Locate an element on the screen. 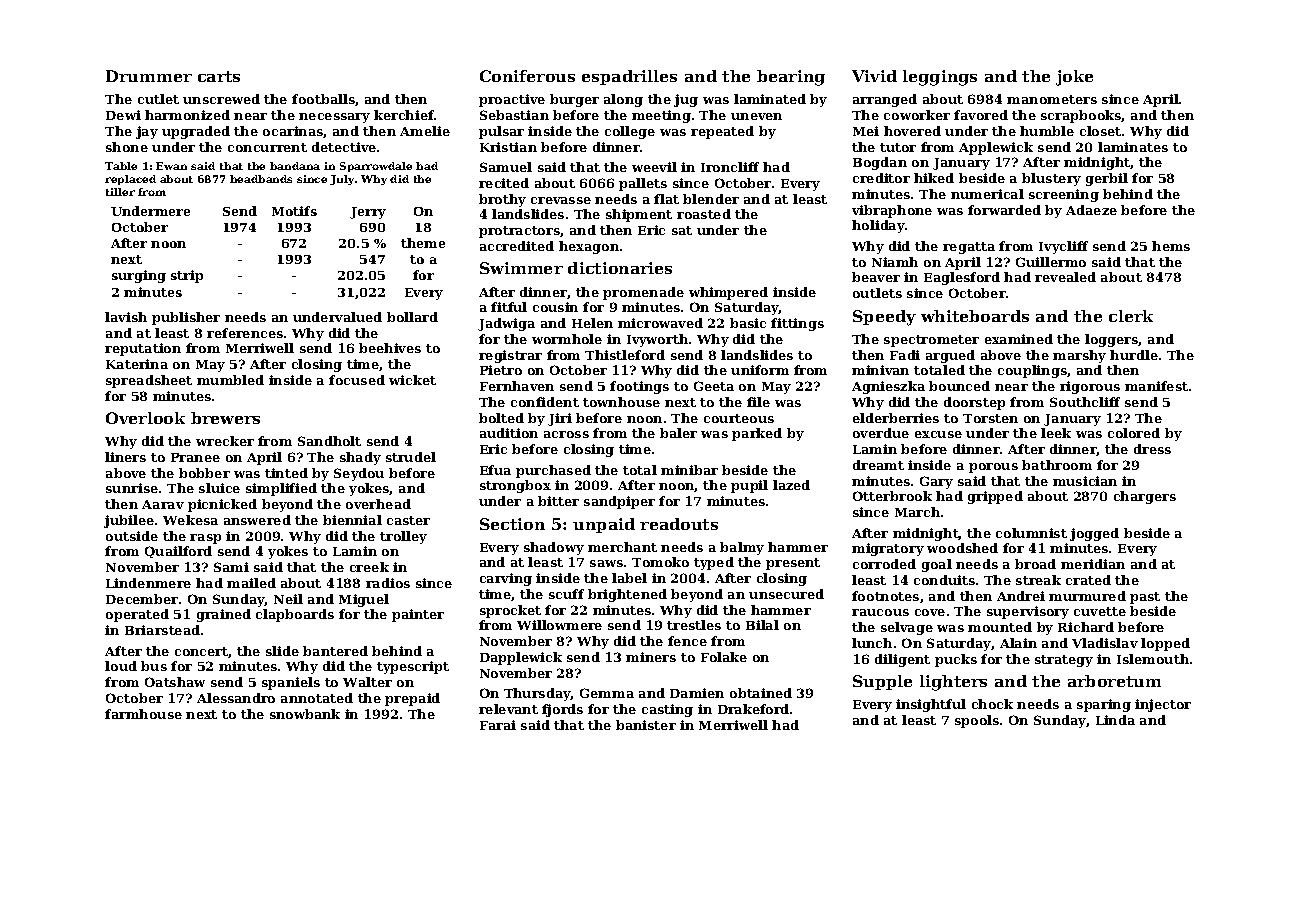 Image resolution: width=1308 pixels, height=924 pixels. Section is located at coordinates (512, 524).
